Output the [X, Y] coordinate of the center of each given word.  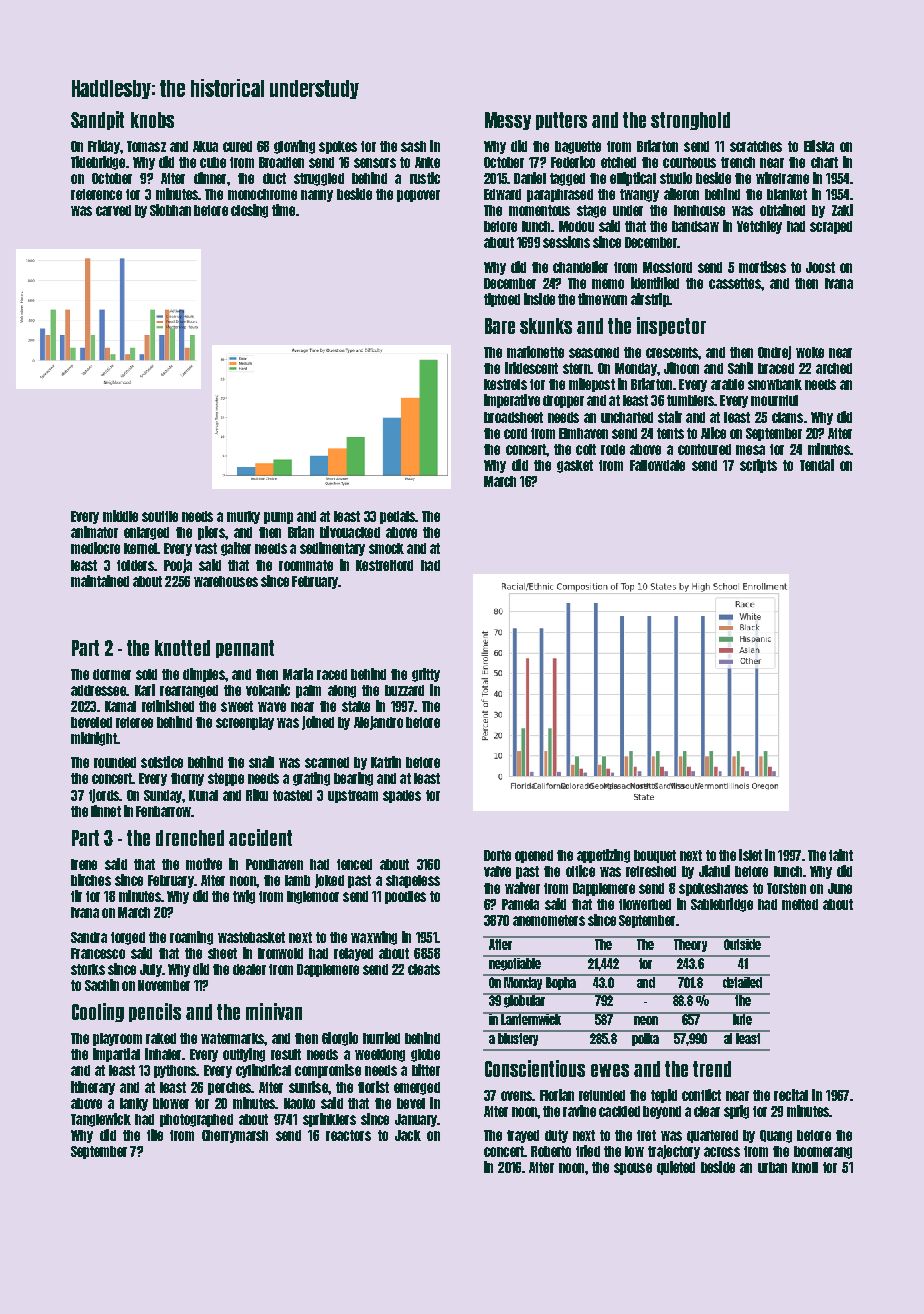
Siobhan [170, 210]
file [155, 1135]
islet [750, 855]
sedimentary [332, 549]
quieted [676, 1168]
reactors [348, 1135]
